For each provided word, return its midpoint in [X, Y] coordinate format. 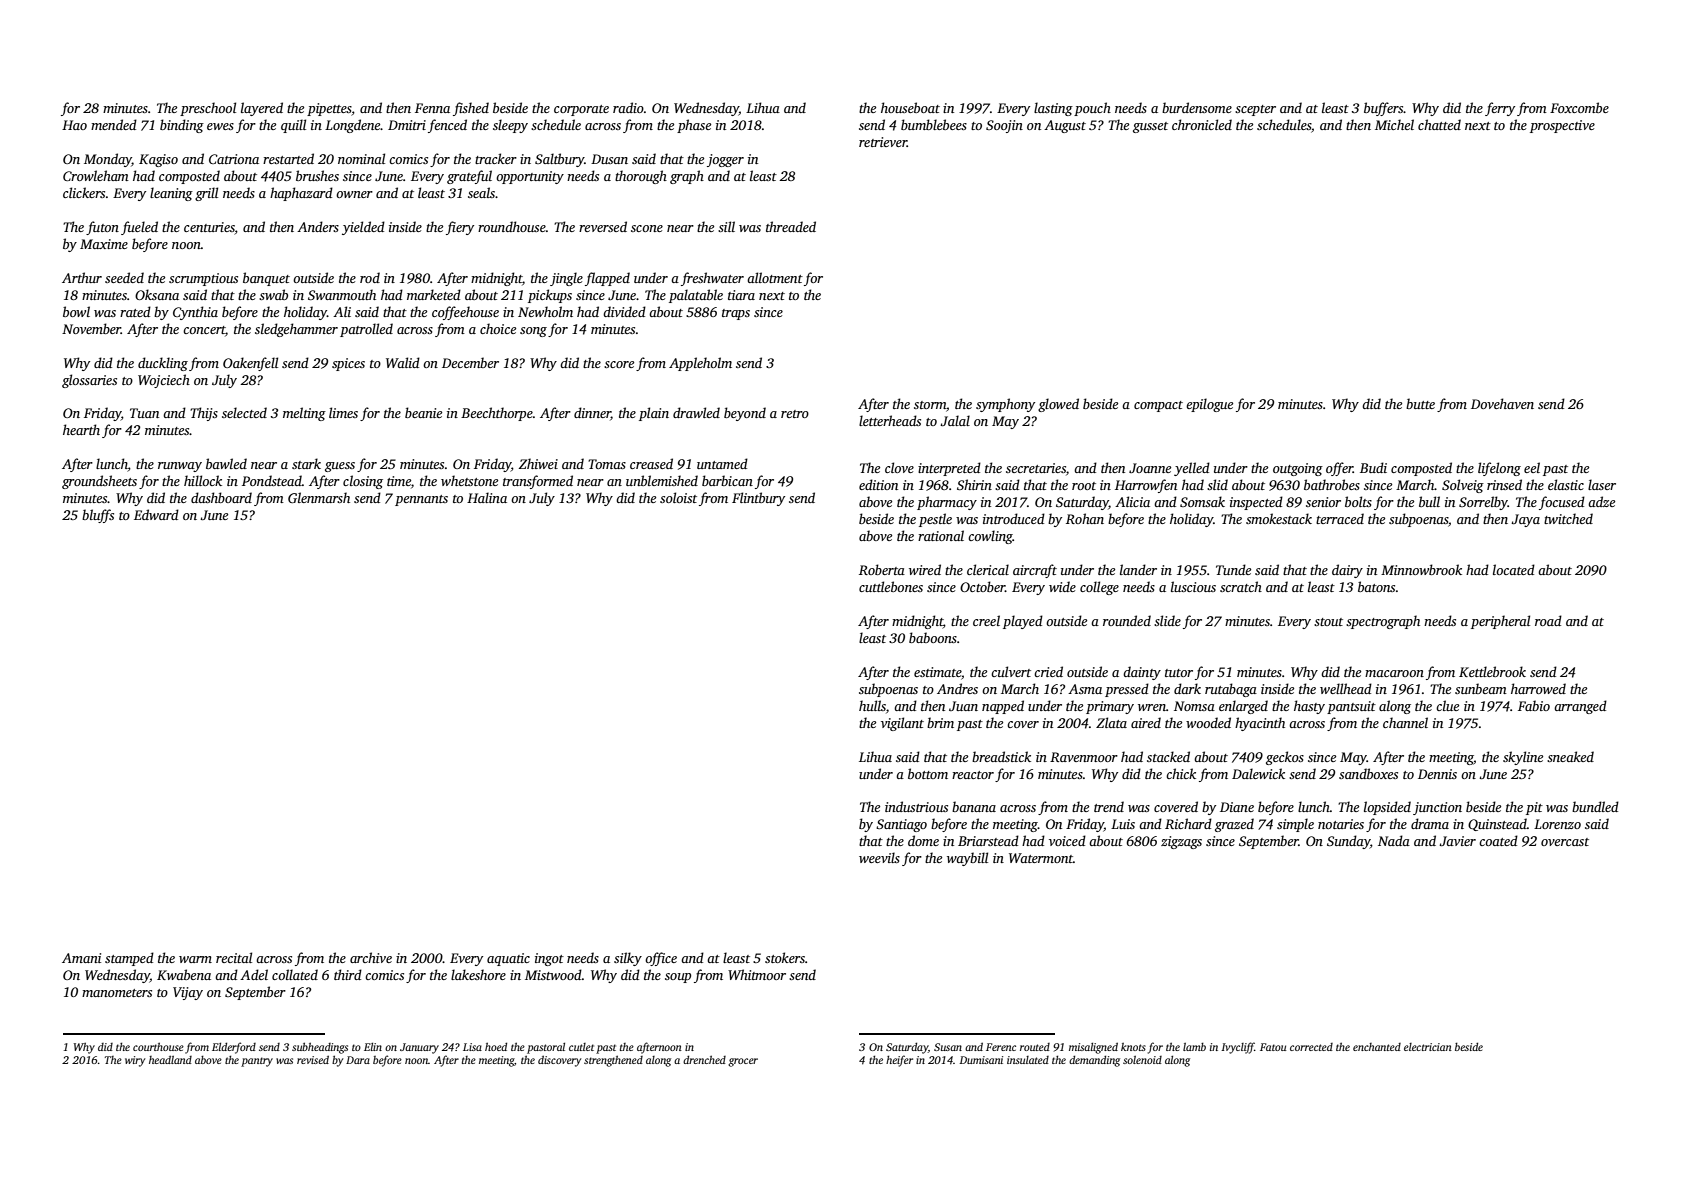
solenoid [1142, 1060]
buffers [1384, 109]
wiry [135, 1061]
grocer [743, 1062]
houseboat [910, 107]
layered [262, 109]
